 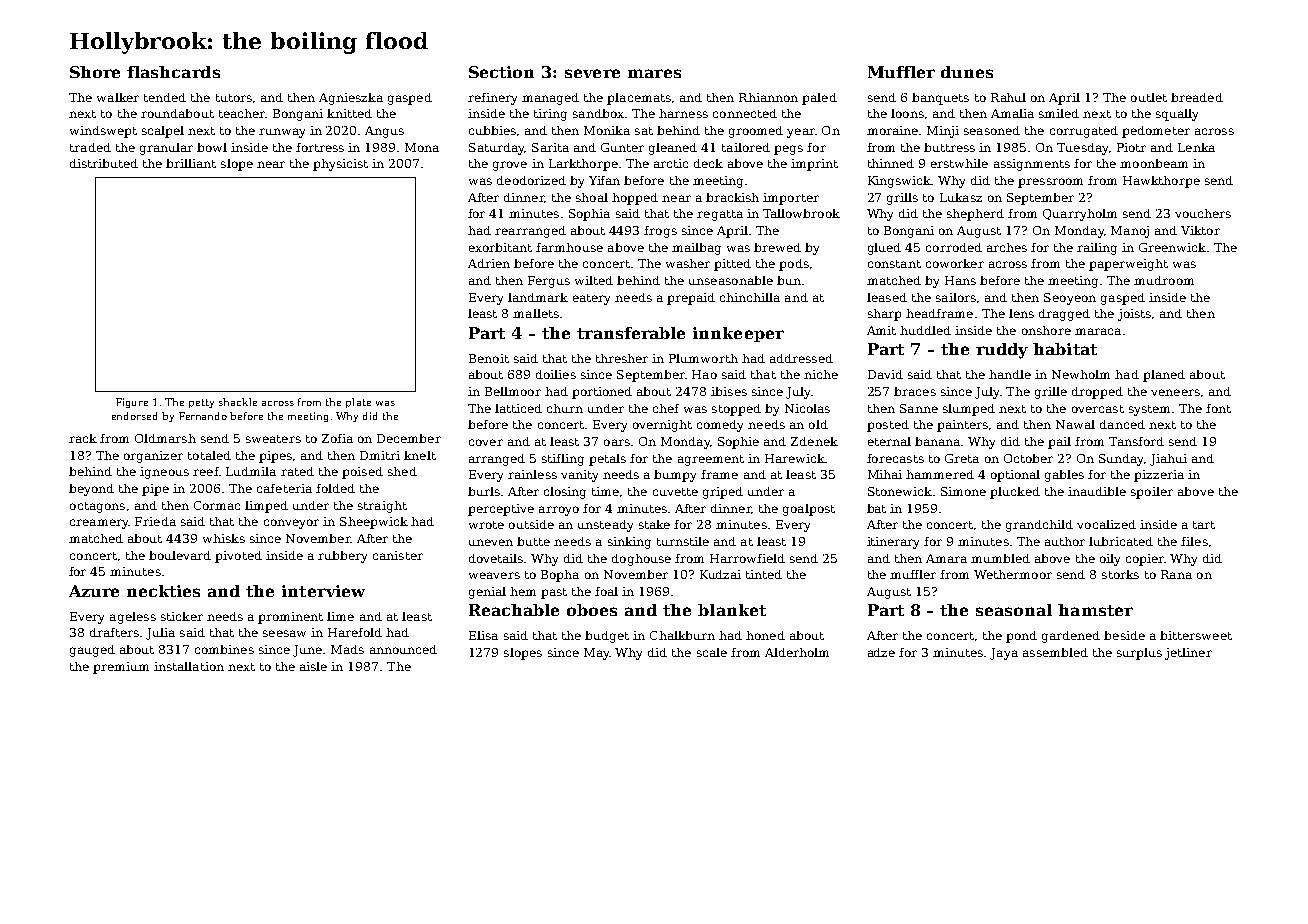 I want to click on sailors, so click(x=956, y=297).
